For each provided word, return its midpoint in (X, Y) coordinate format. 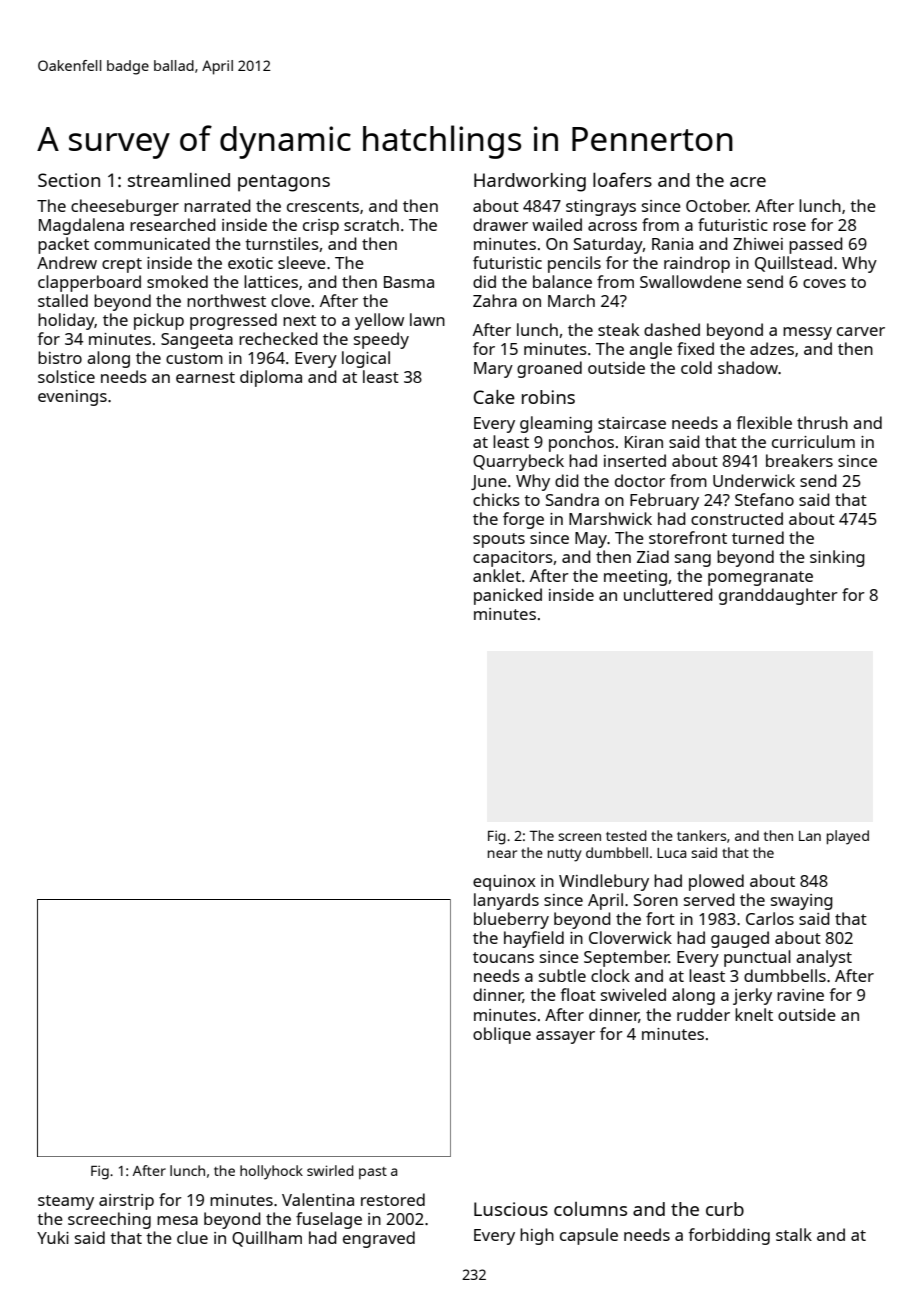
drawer (500, 224)
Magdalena (81, 226)
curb (725, 1209)
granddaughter (778, 596)
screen (579, 837)
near (502, 854)
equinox (504, 883)
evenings (72, 398)
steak (618, 329)
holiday (66, 321)
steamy (66, 1202)
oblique (502, 1035)
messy (807, 333)
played (848, 837)
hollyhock (271, 1172)
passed (816, 245)
